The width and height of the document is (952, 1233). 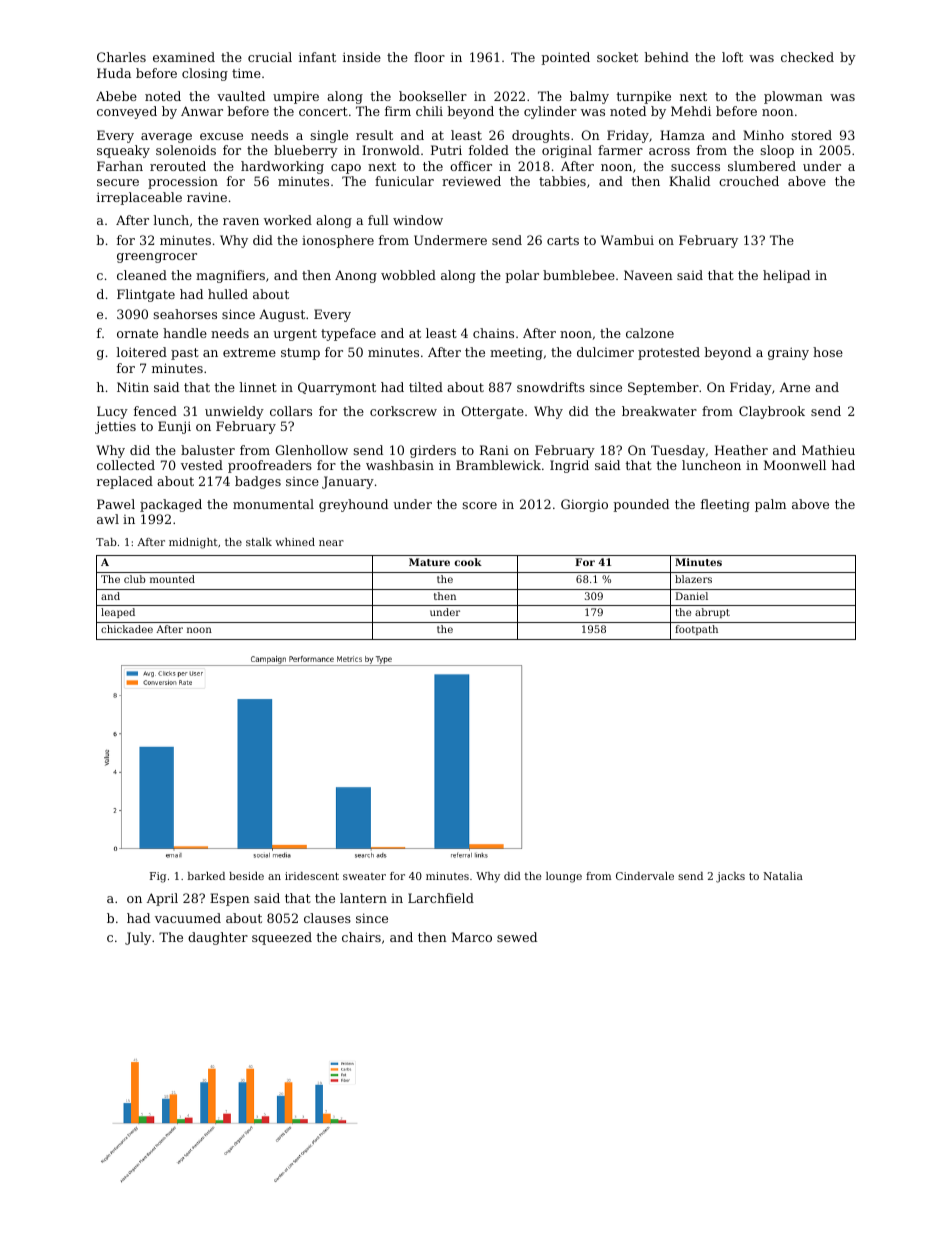 I want to click on sloop, so click(x=777, y=151).
